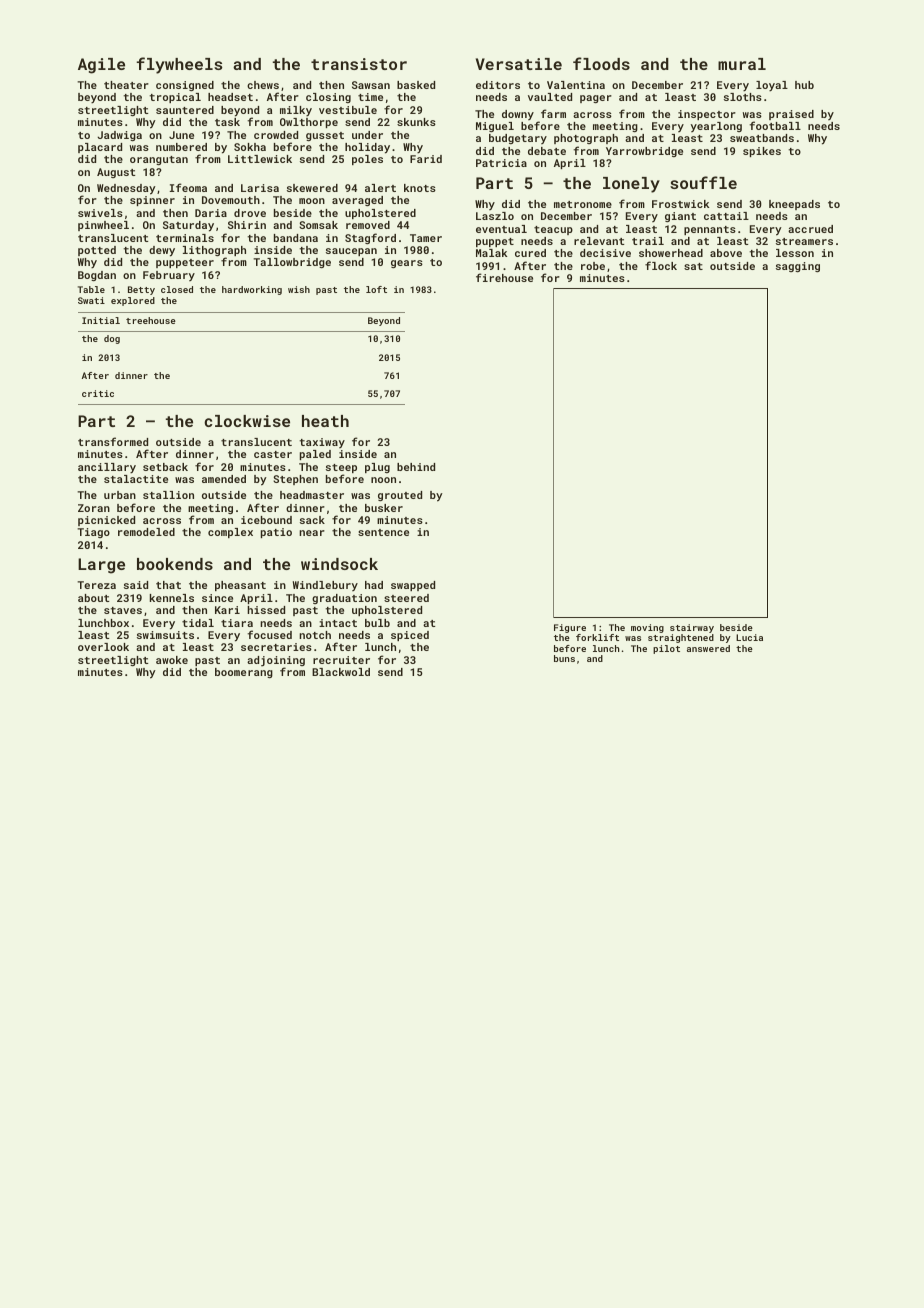 The height and width of the document is (1308, 924). Describe the element at coordinates (100, 148) in the document. I see `placard` at that location.
